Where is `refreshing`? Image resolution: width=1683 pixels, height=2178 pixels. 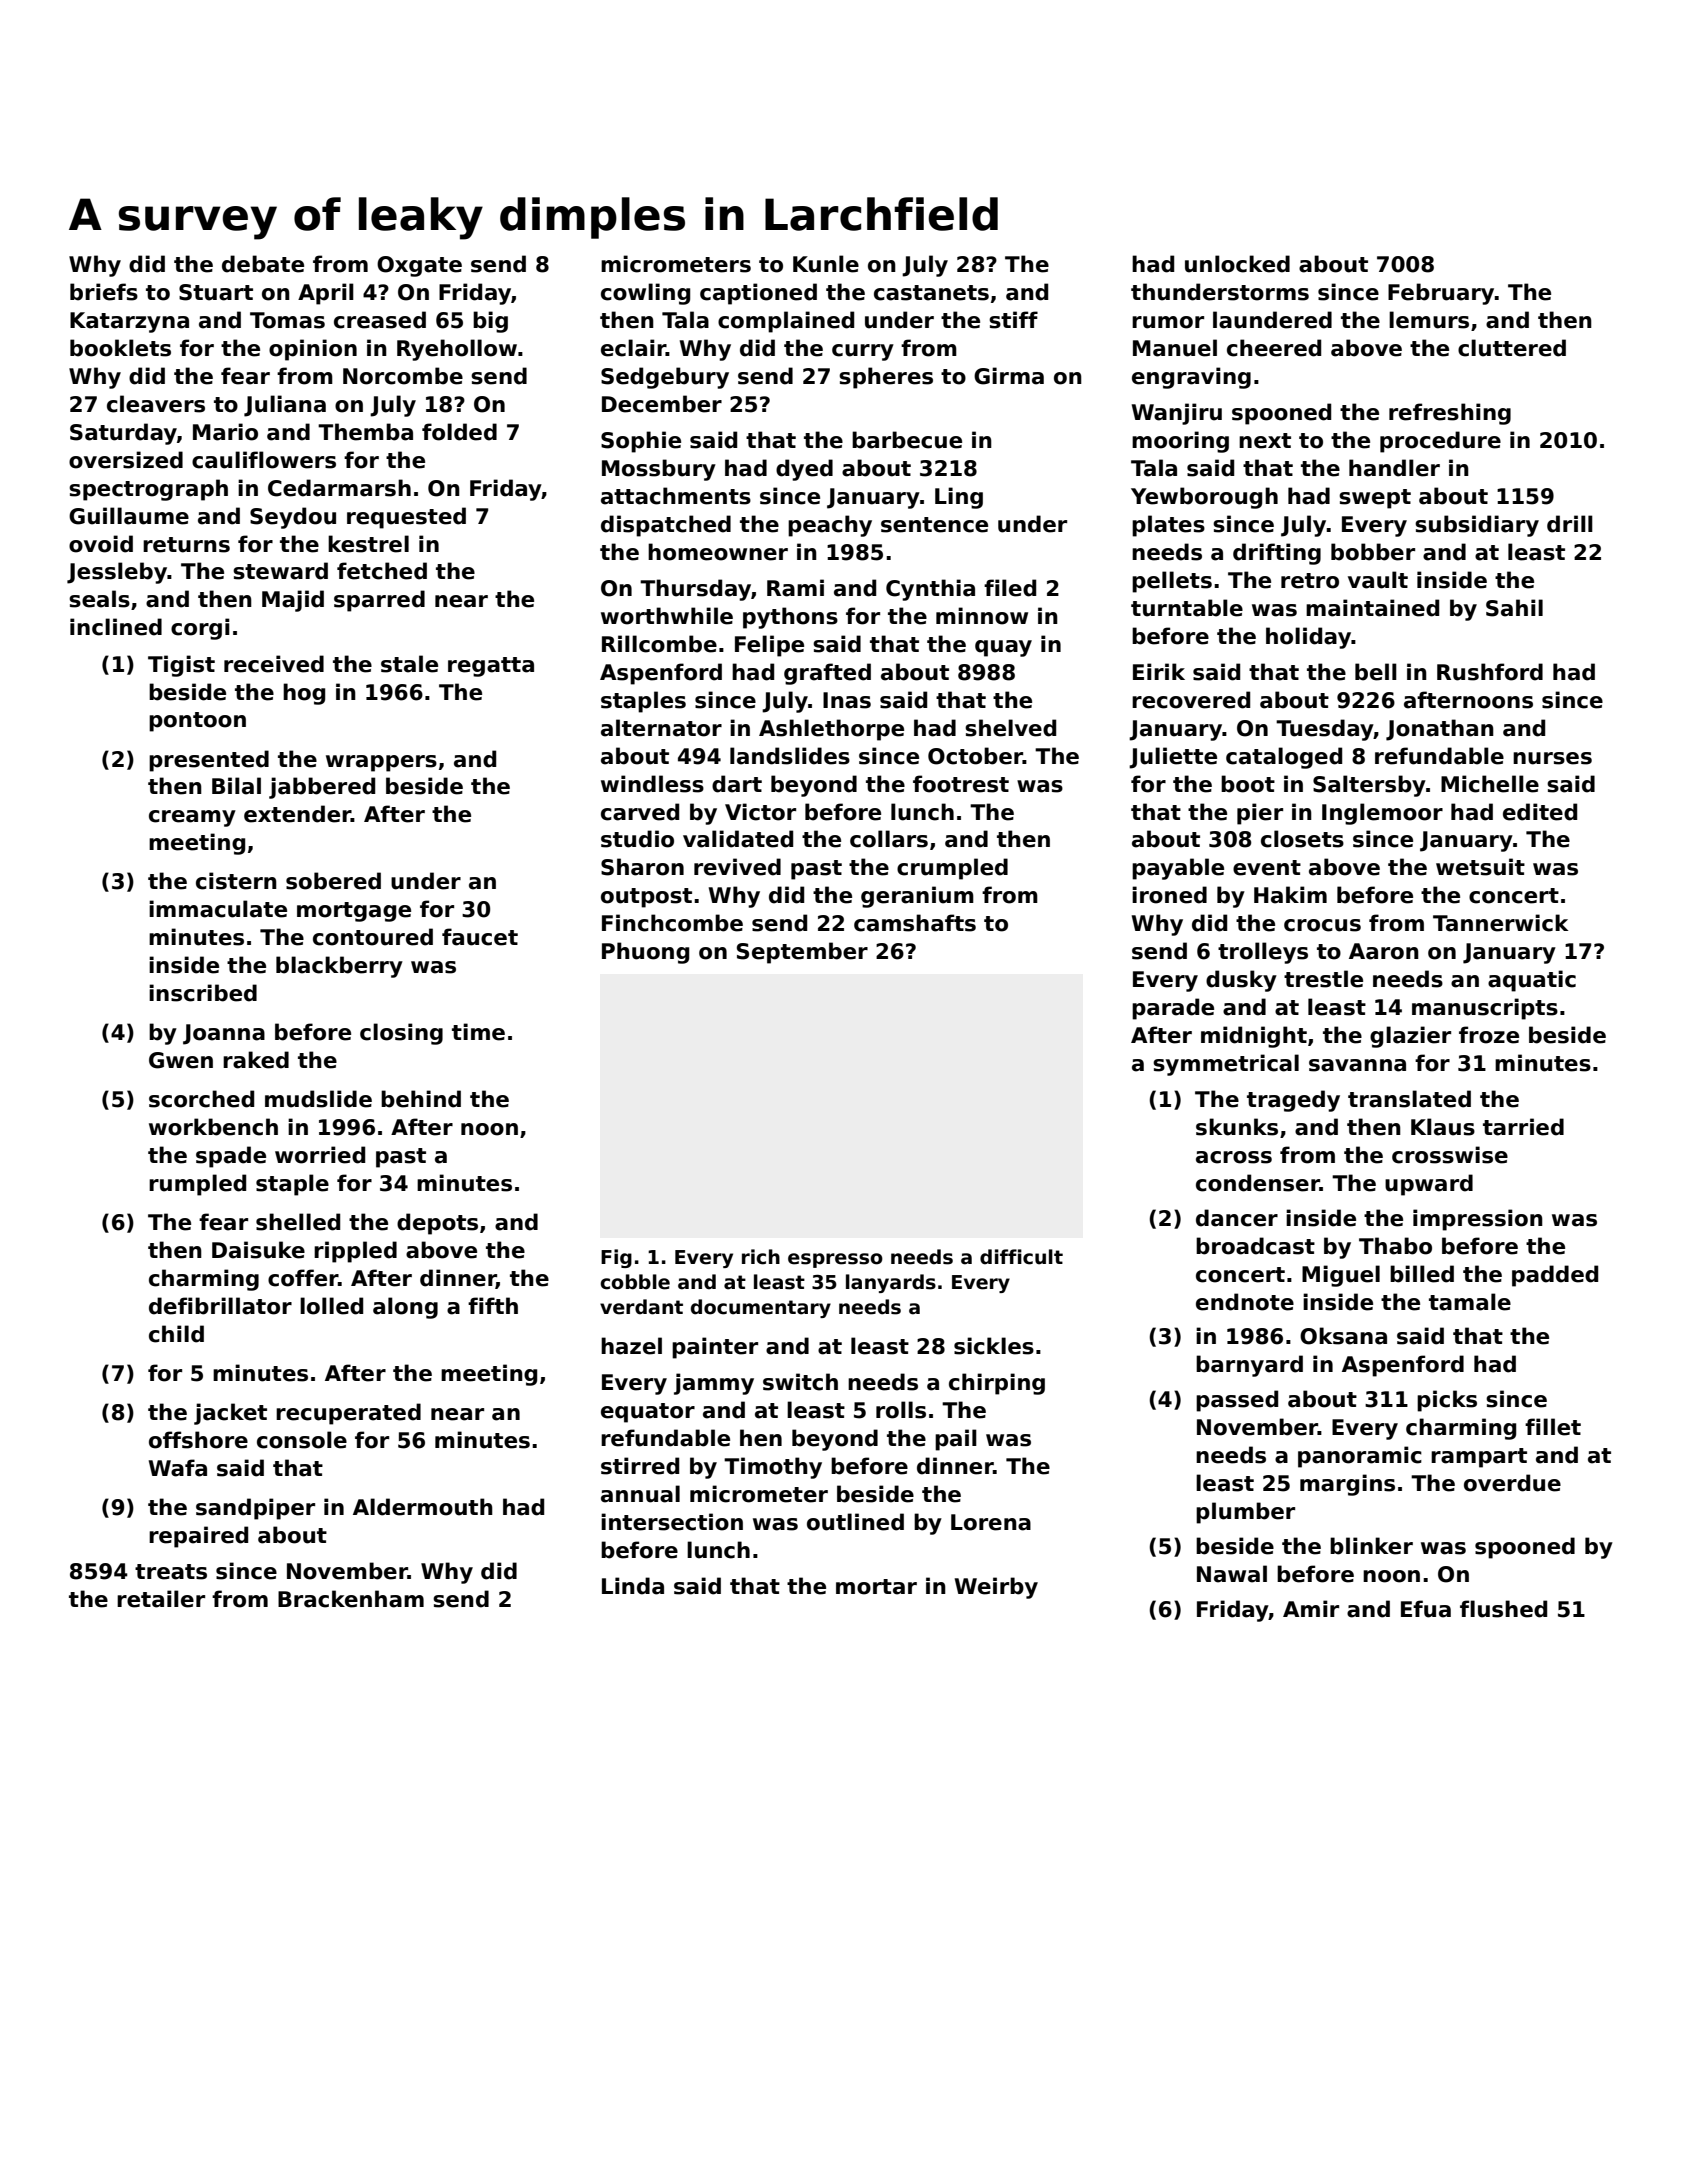 refreshing is located at coordinates (1450, 414).
